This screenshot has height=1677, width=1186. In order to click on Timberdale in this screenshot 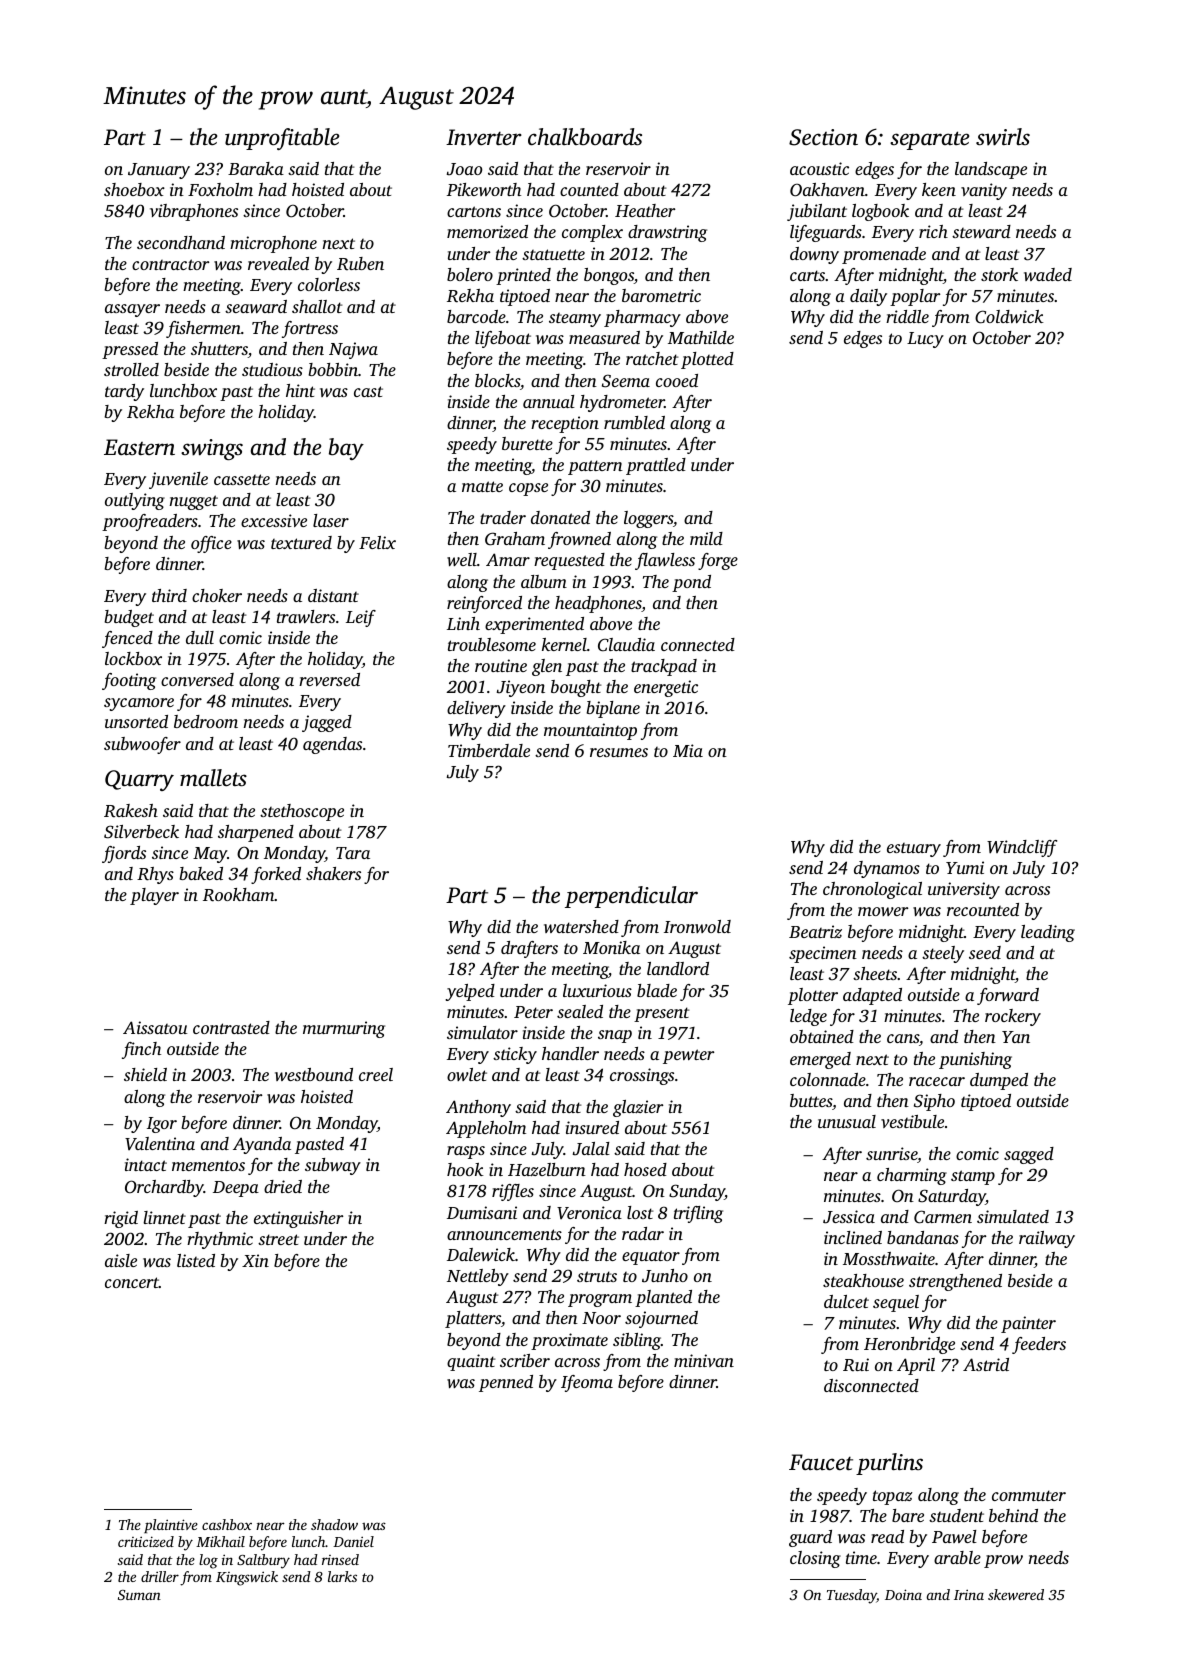, I will do `click(489, 750)`.
